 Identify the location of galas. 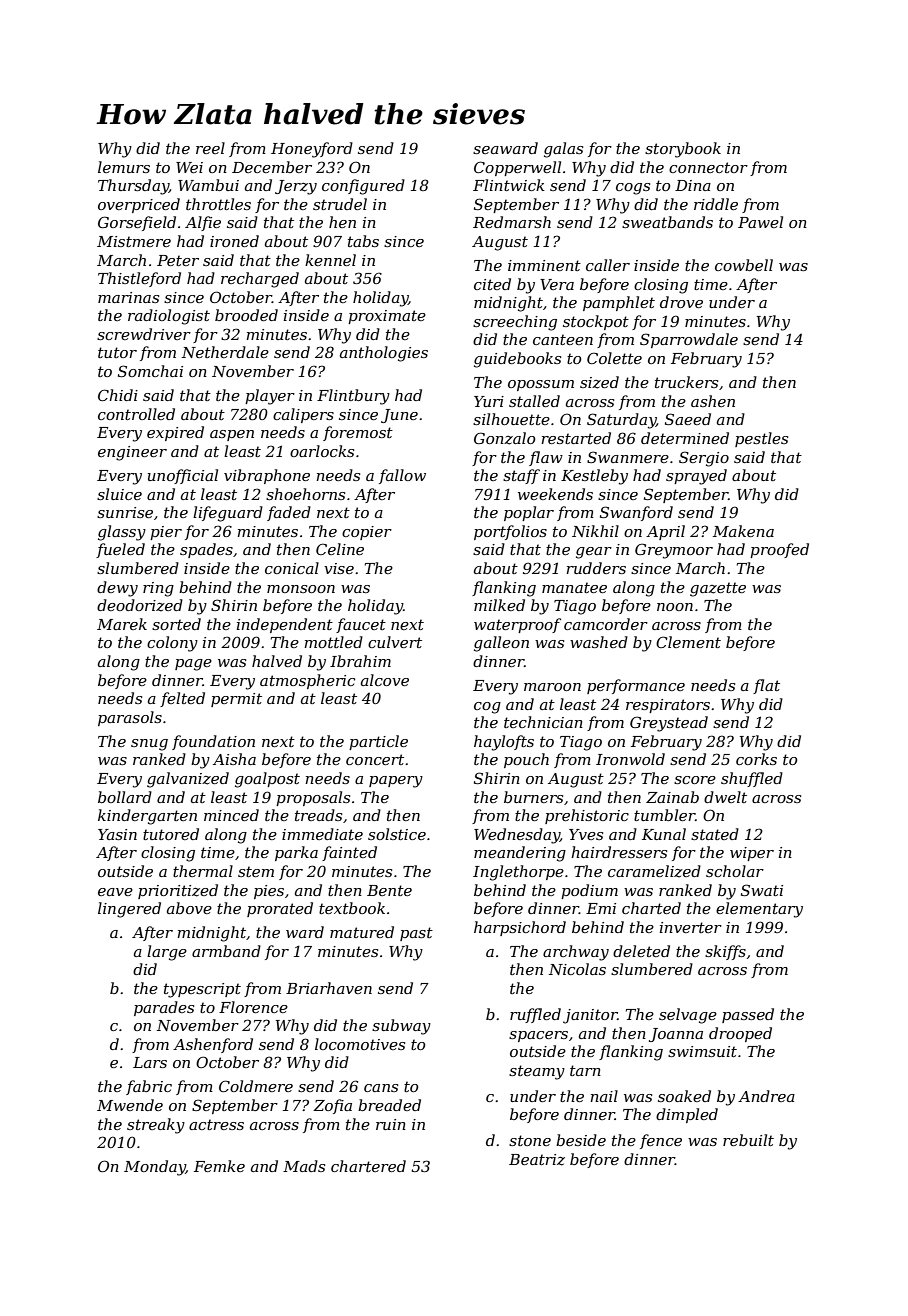
(563, 150).
